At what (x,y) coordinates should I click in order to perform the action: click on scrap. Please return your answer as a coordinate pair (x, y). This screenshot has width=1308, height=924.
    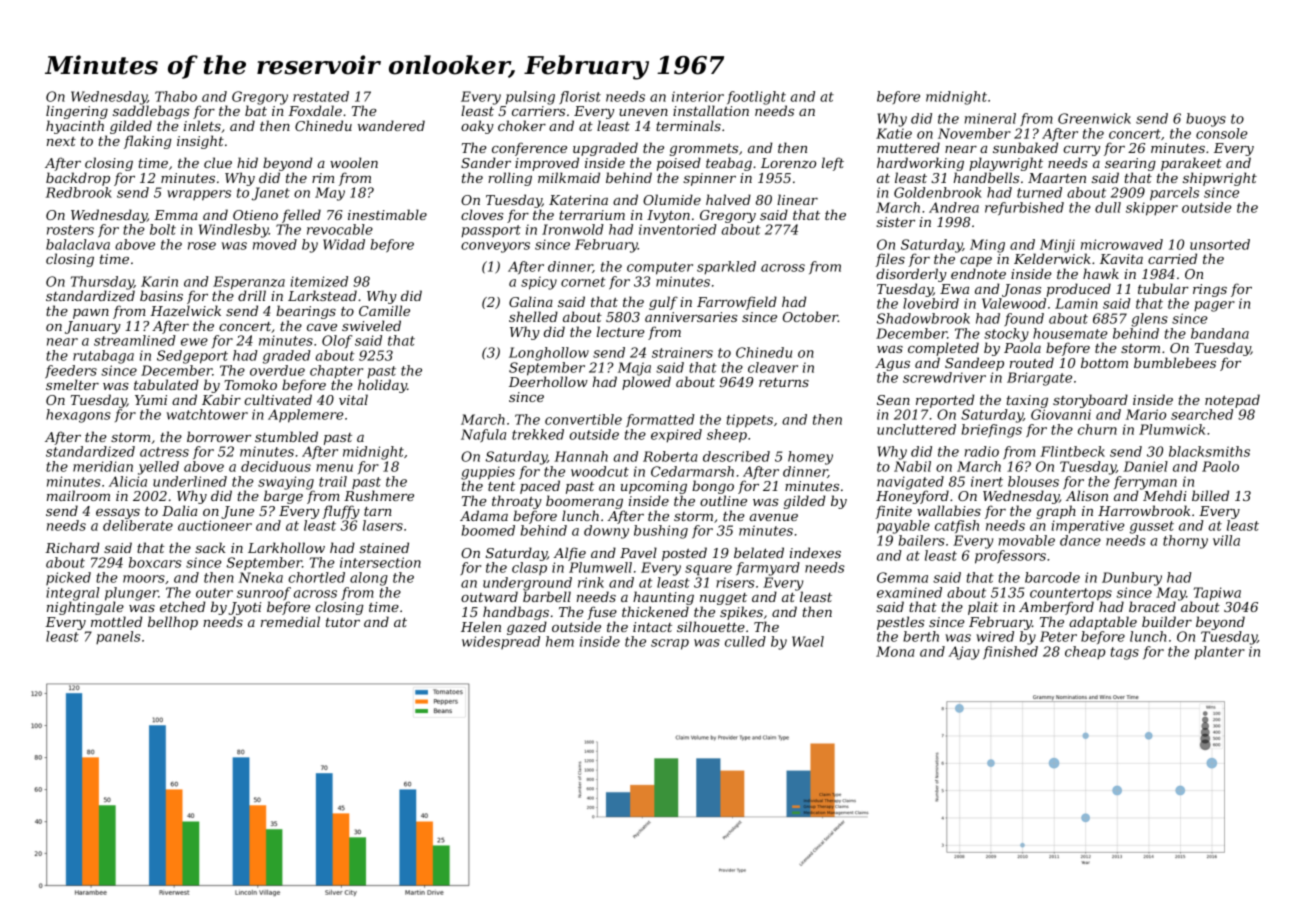
    Looking at the image, I should click on (670, 644).
